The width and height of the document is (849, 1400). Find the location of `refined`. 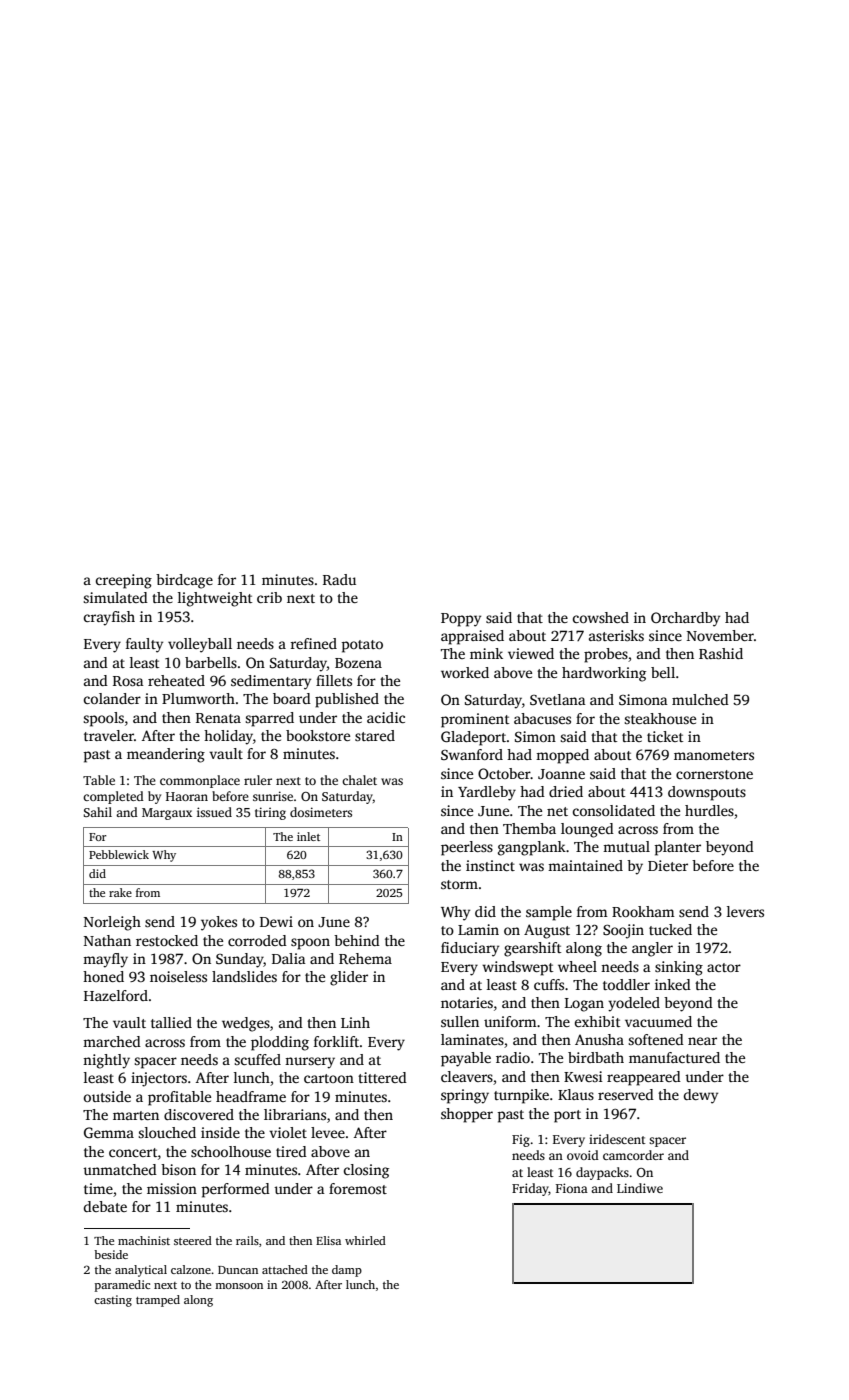

refined is located at coordinates (313, 643).
